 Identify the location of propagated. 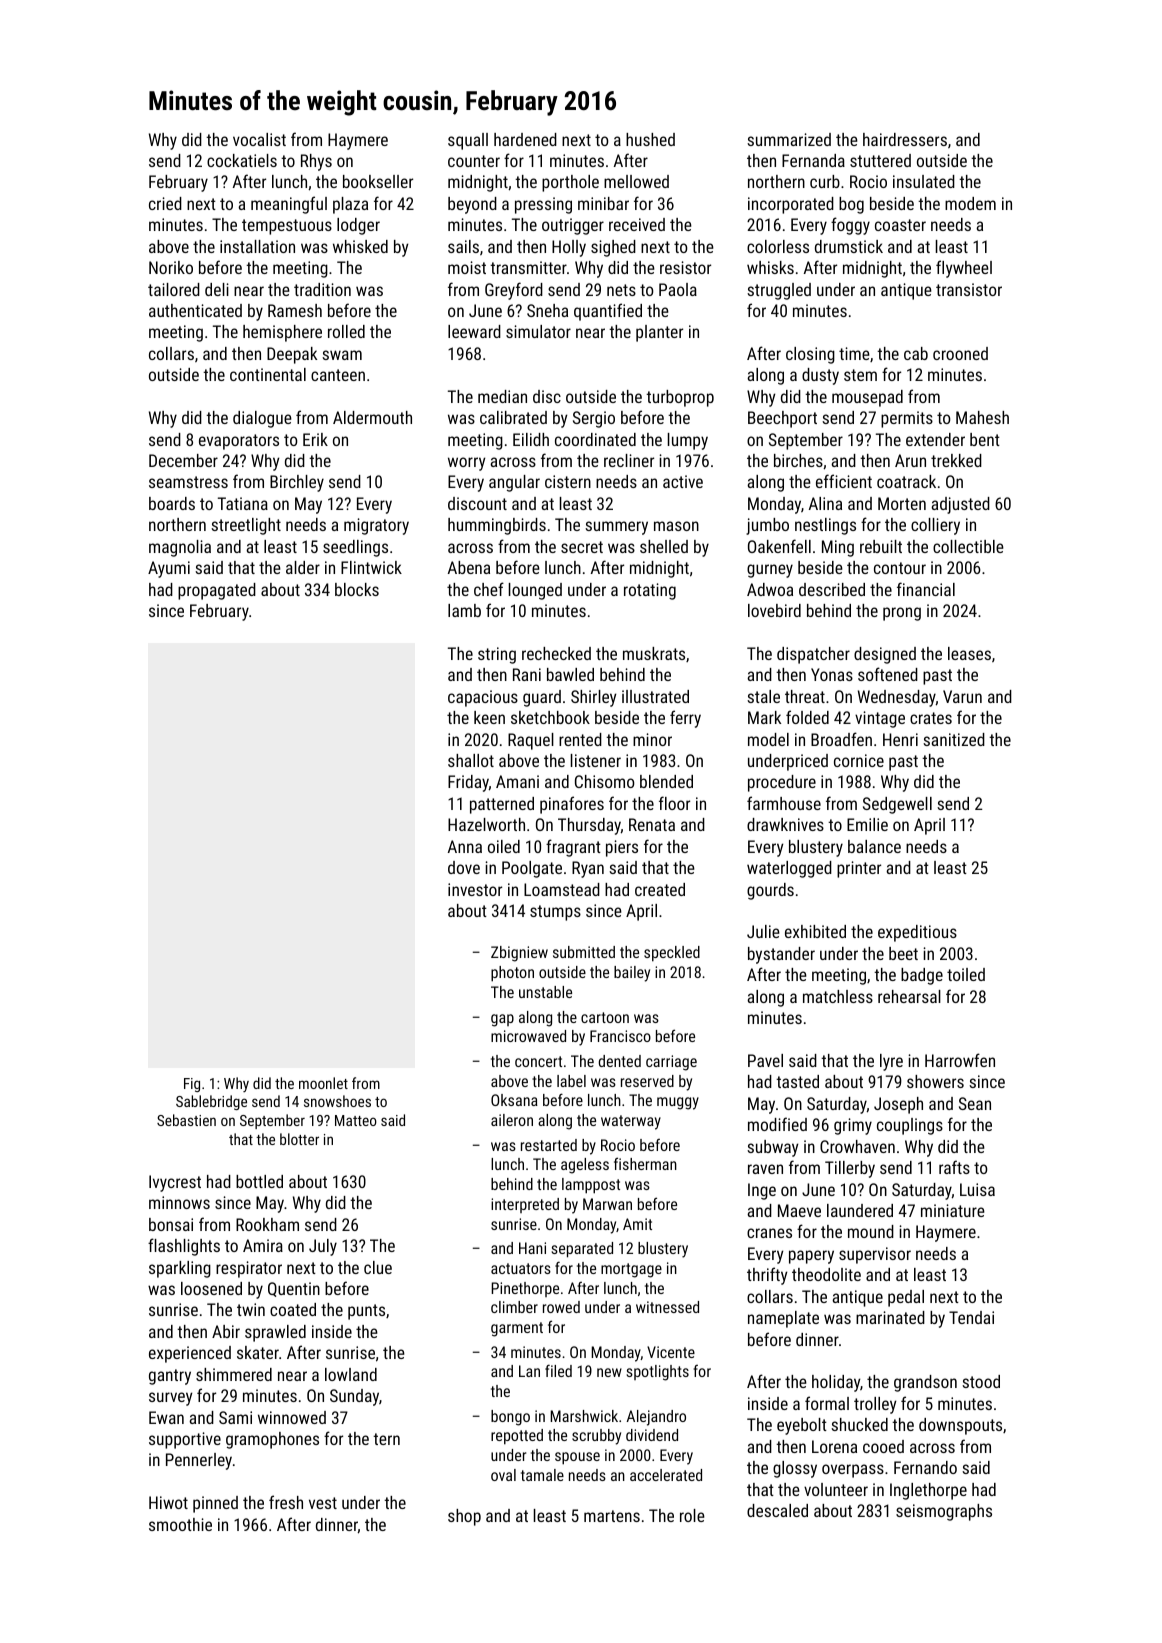
(217, 591).
